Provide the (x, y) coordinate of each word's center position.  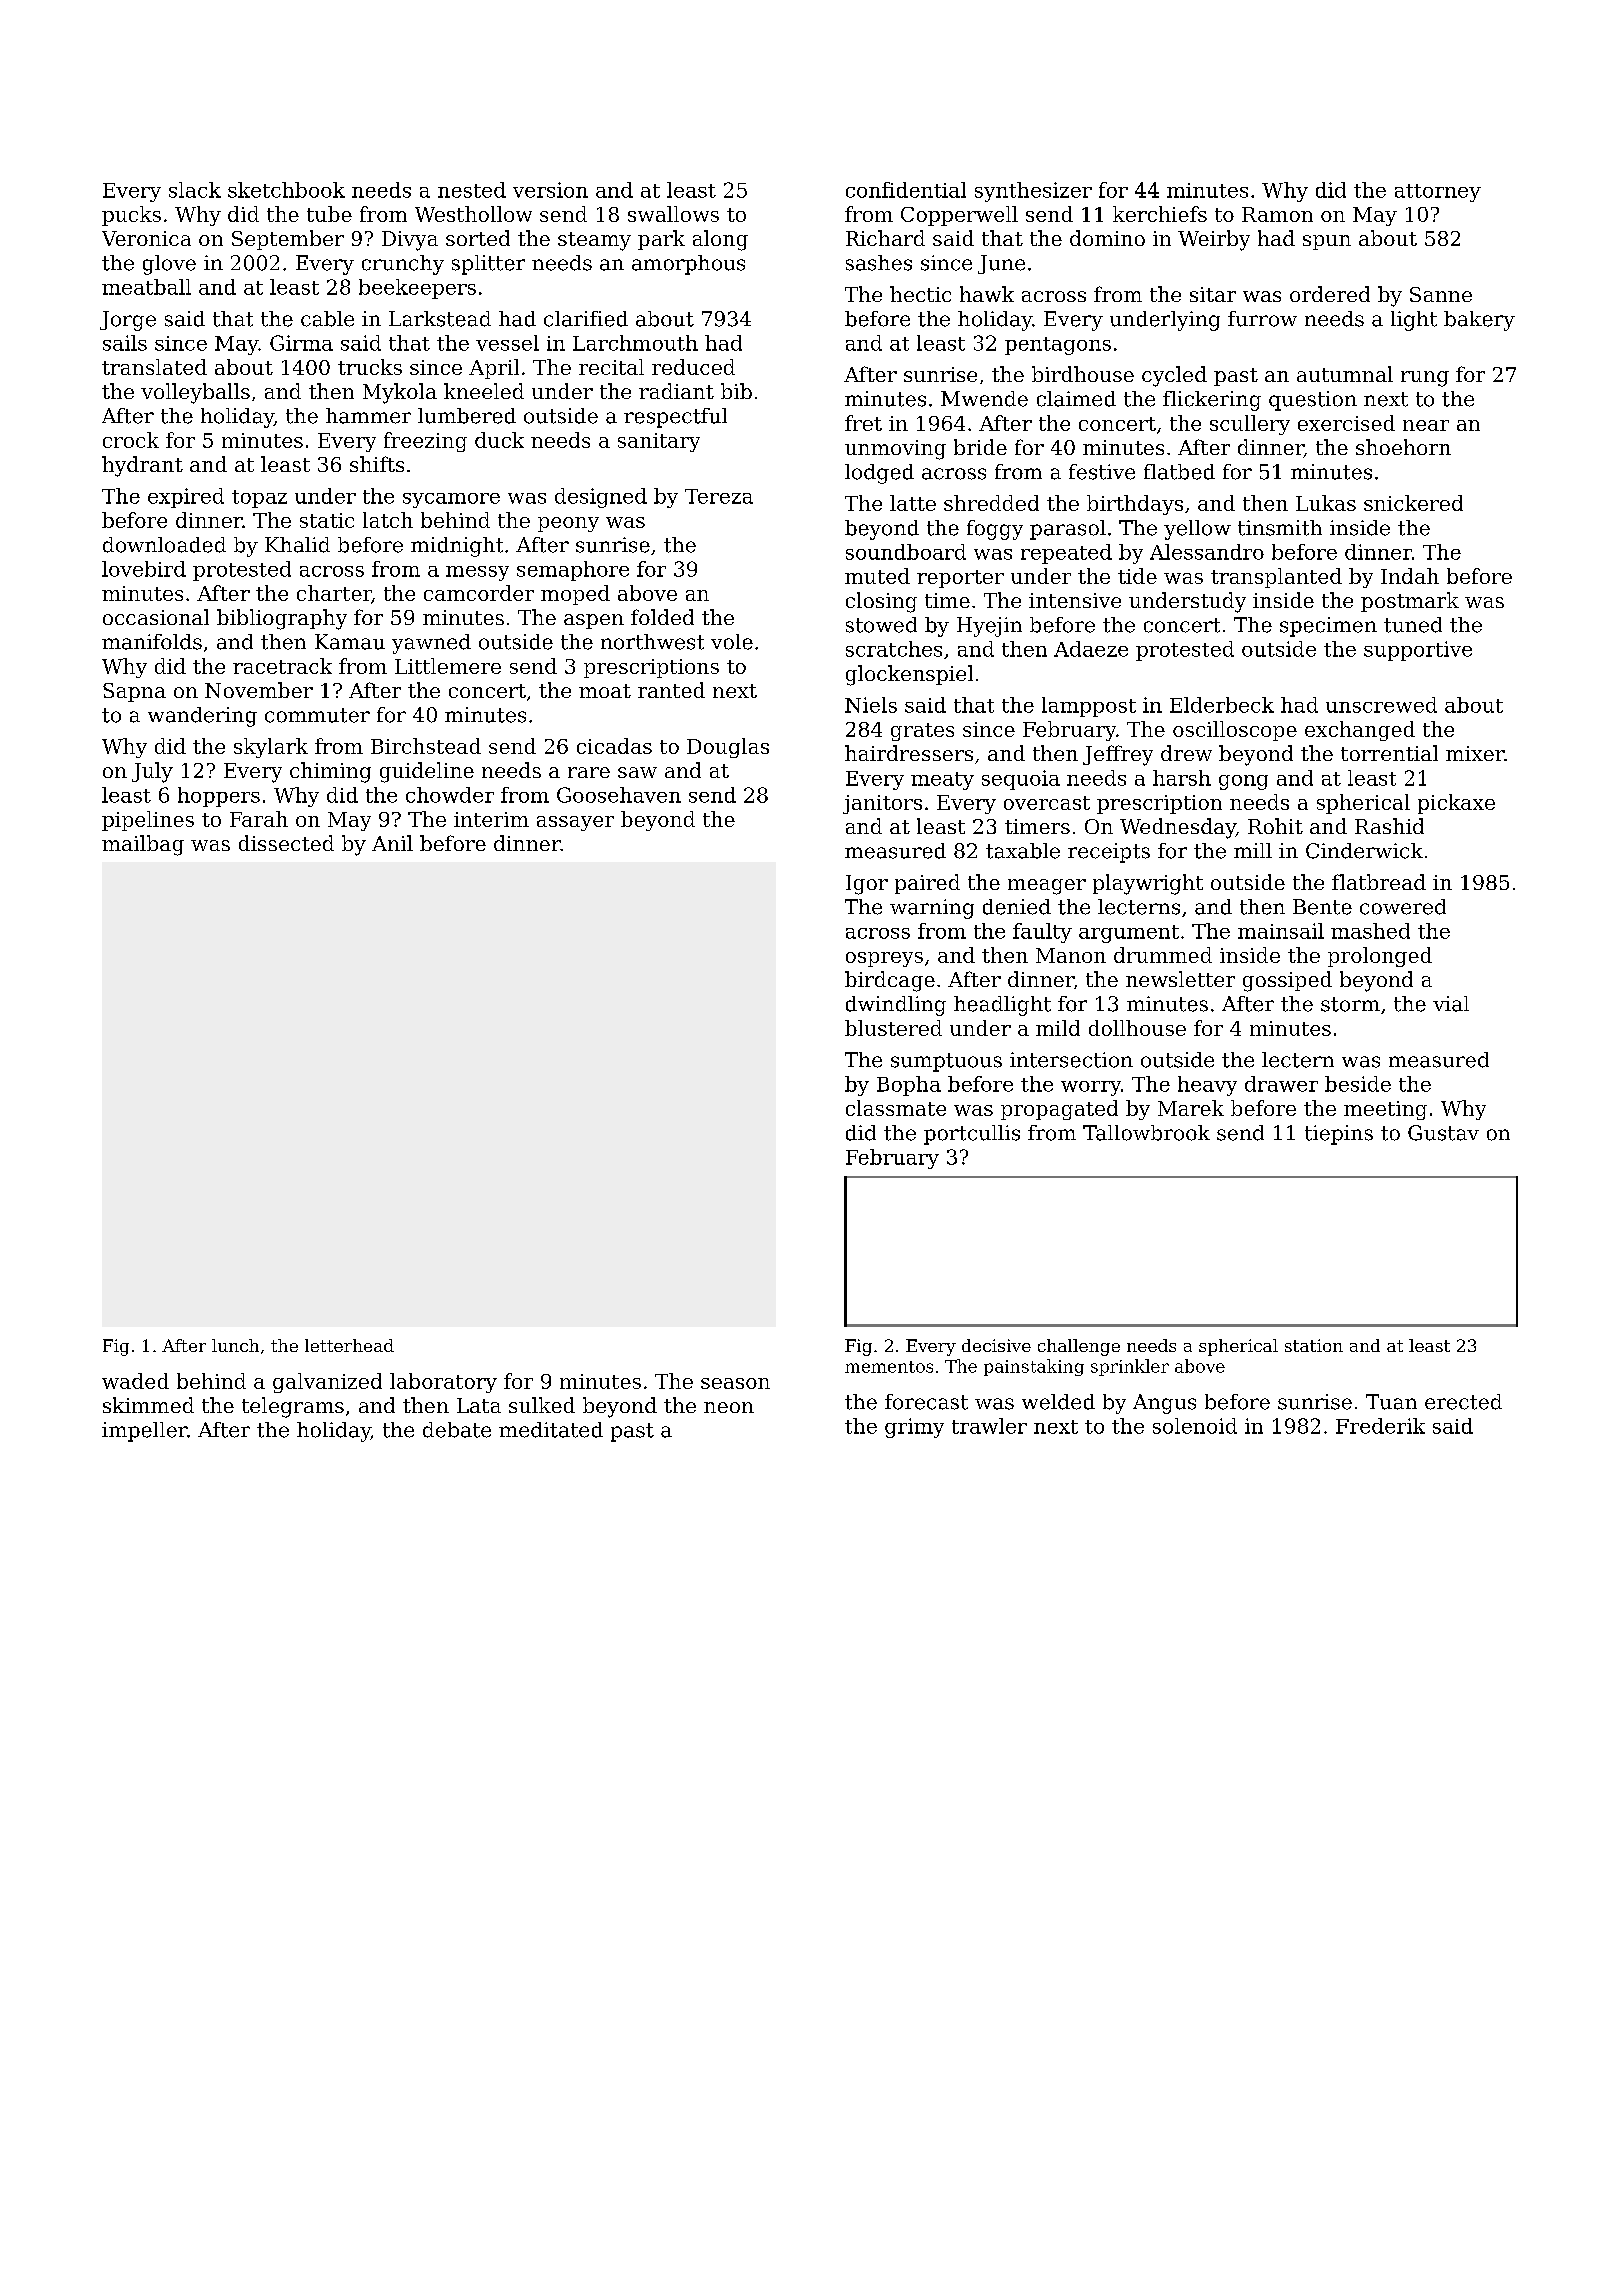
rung (1425, 379)
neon (729, 1407)
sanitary (659, 442)
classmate (896, 1108)
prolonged (1380, 957)
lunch (235, 1345)
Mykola (400, 393)
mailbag (143, 845)
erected (1463, 1402)
